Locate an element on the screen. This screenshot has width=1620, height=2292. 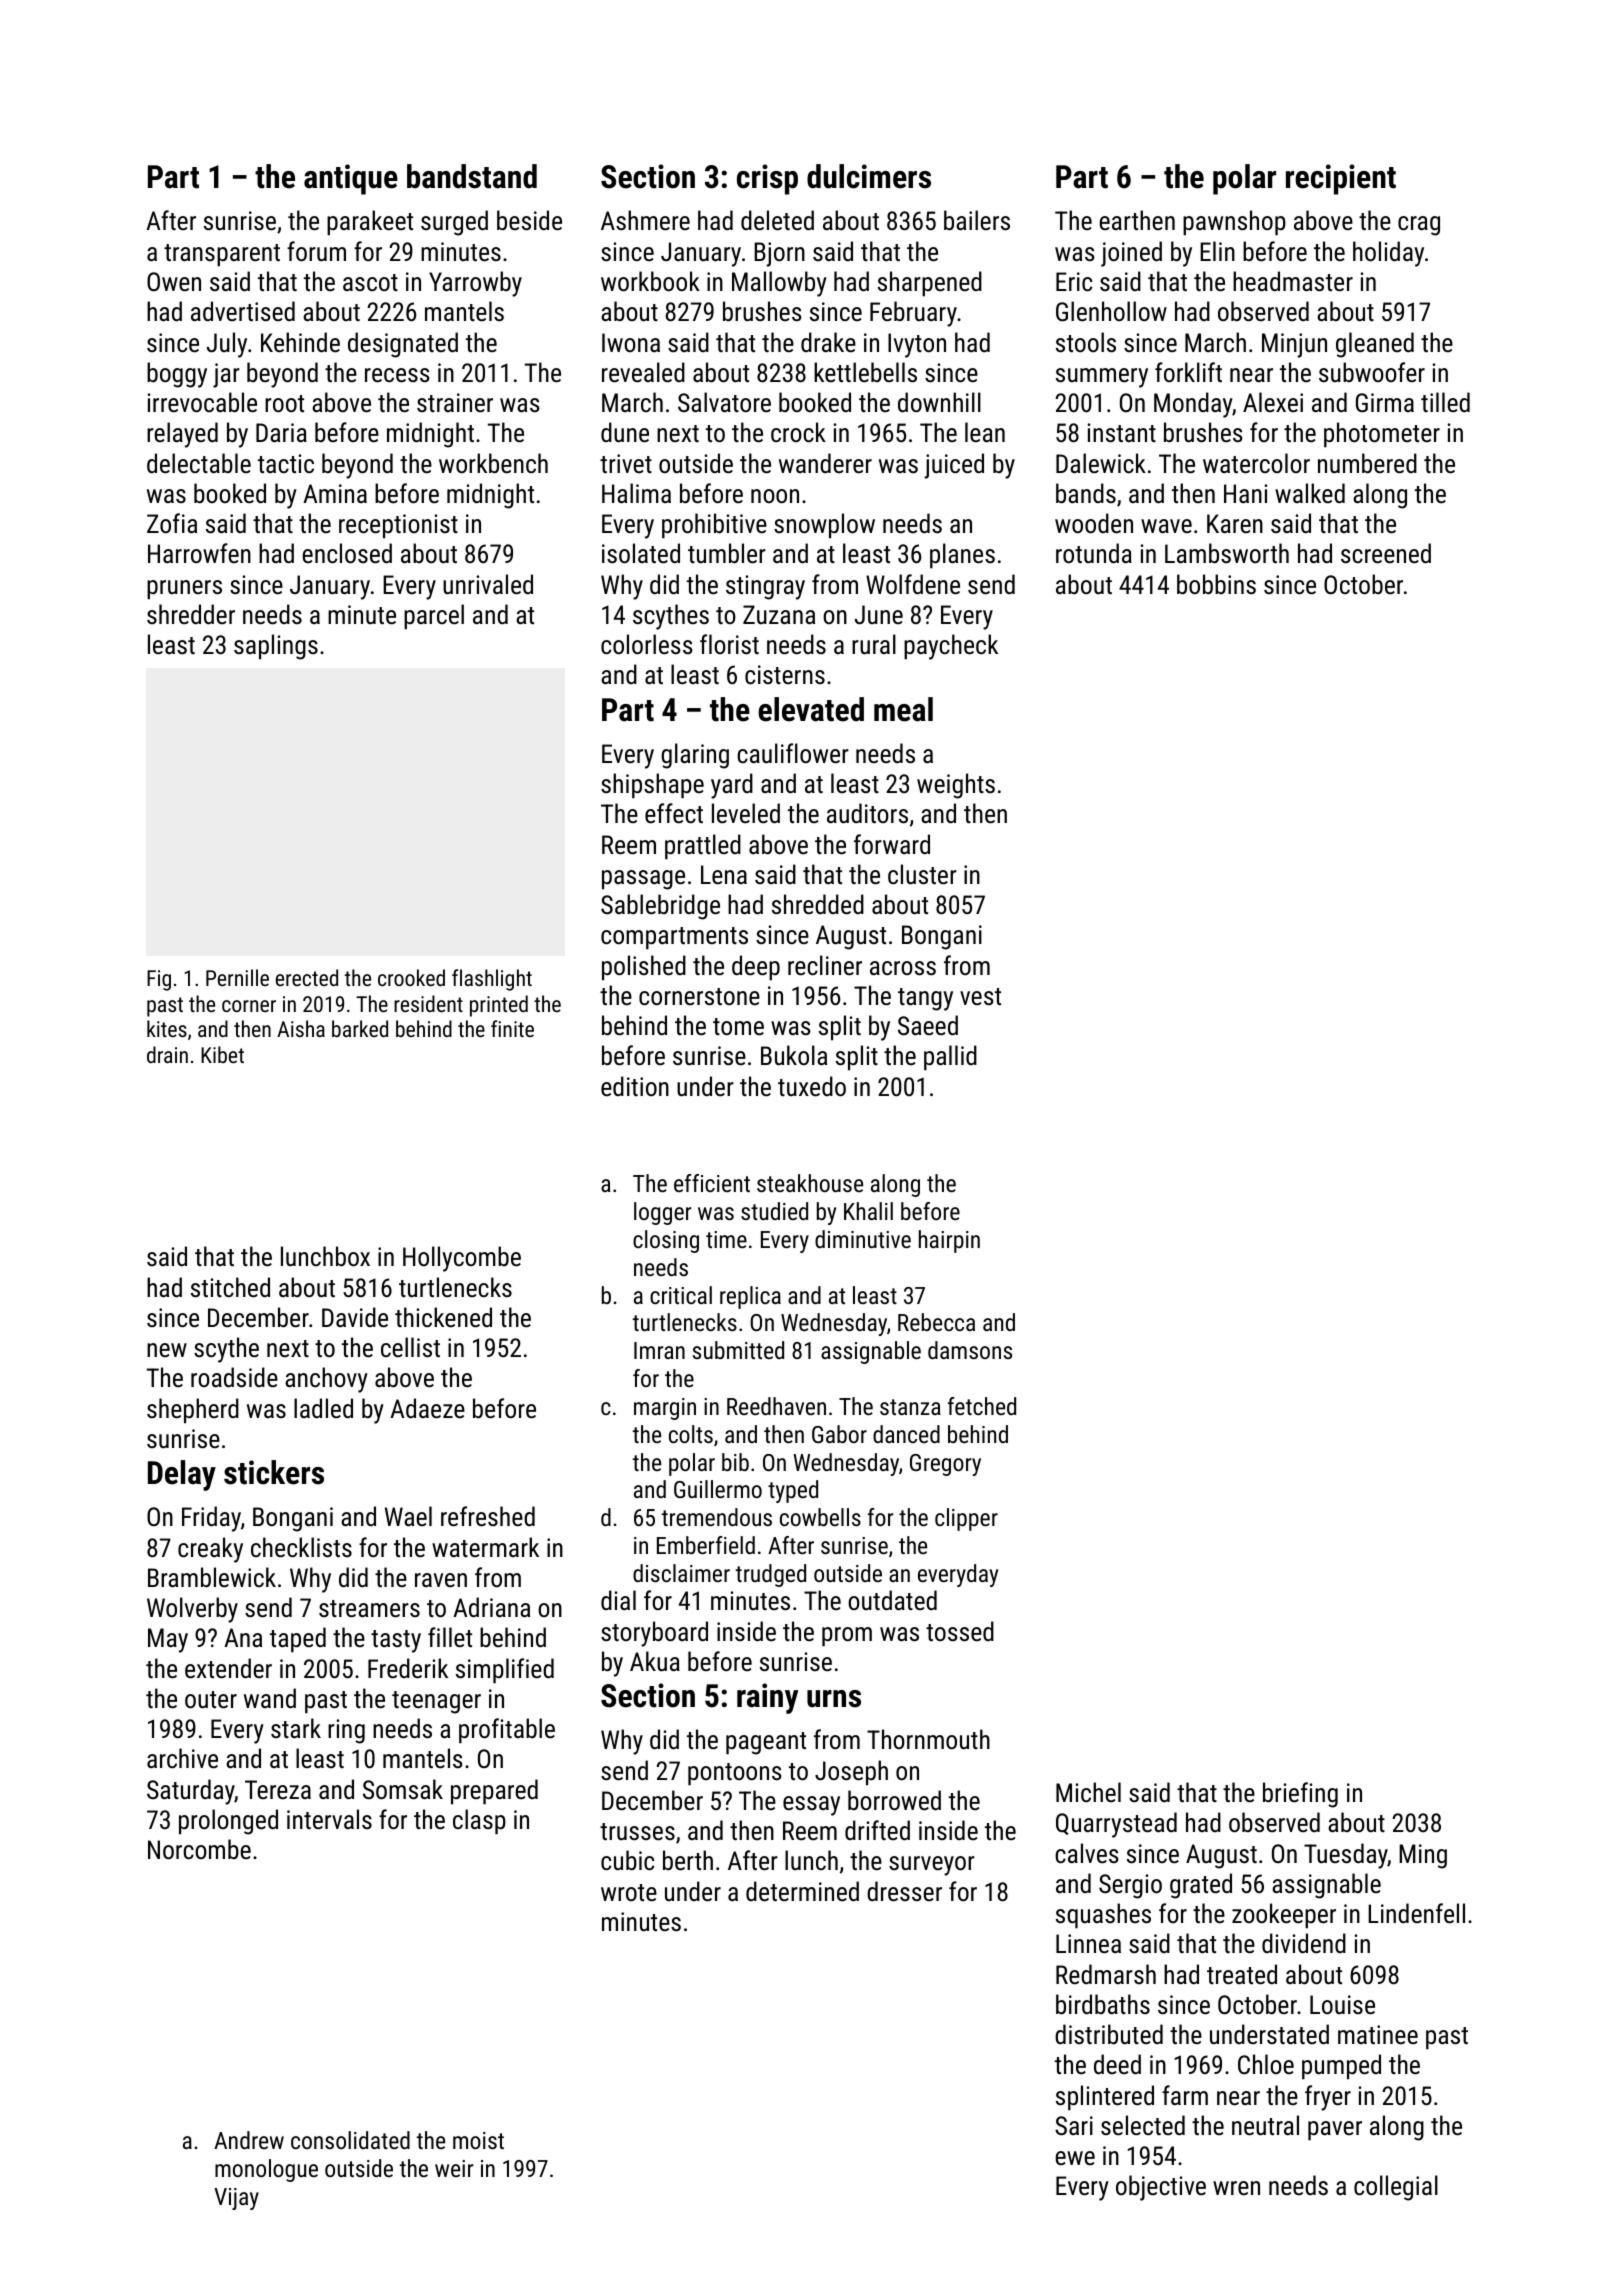
screened is located at coordinates (1386, 553).
